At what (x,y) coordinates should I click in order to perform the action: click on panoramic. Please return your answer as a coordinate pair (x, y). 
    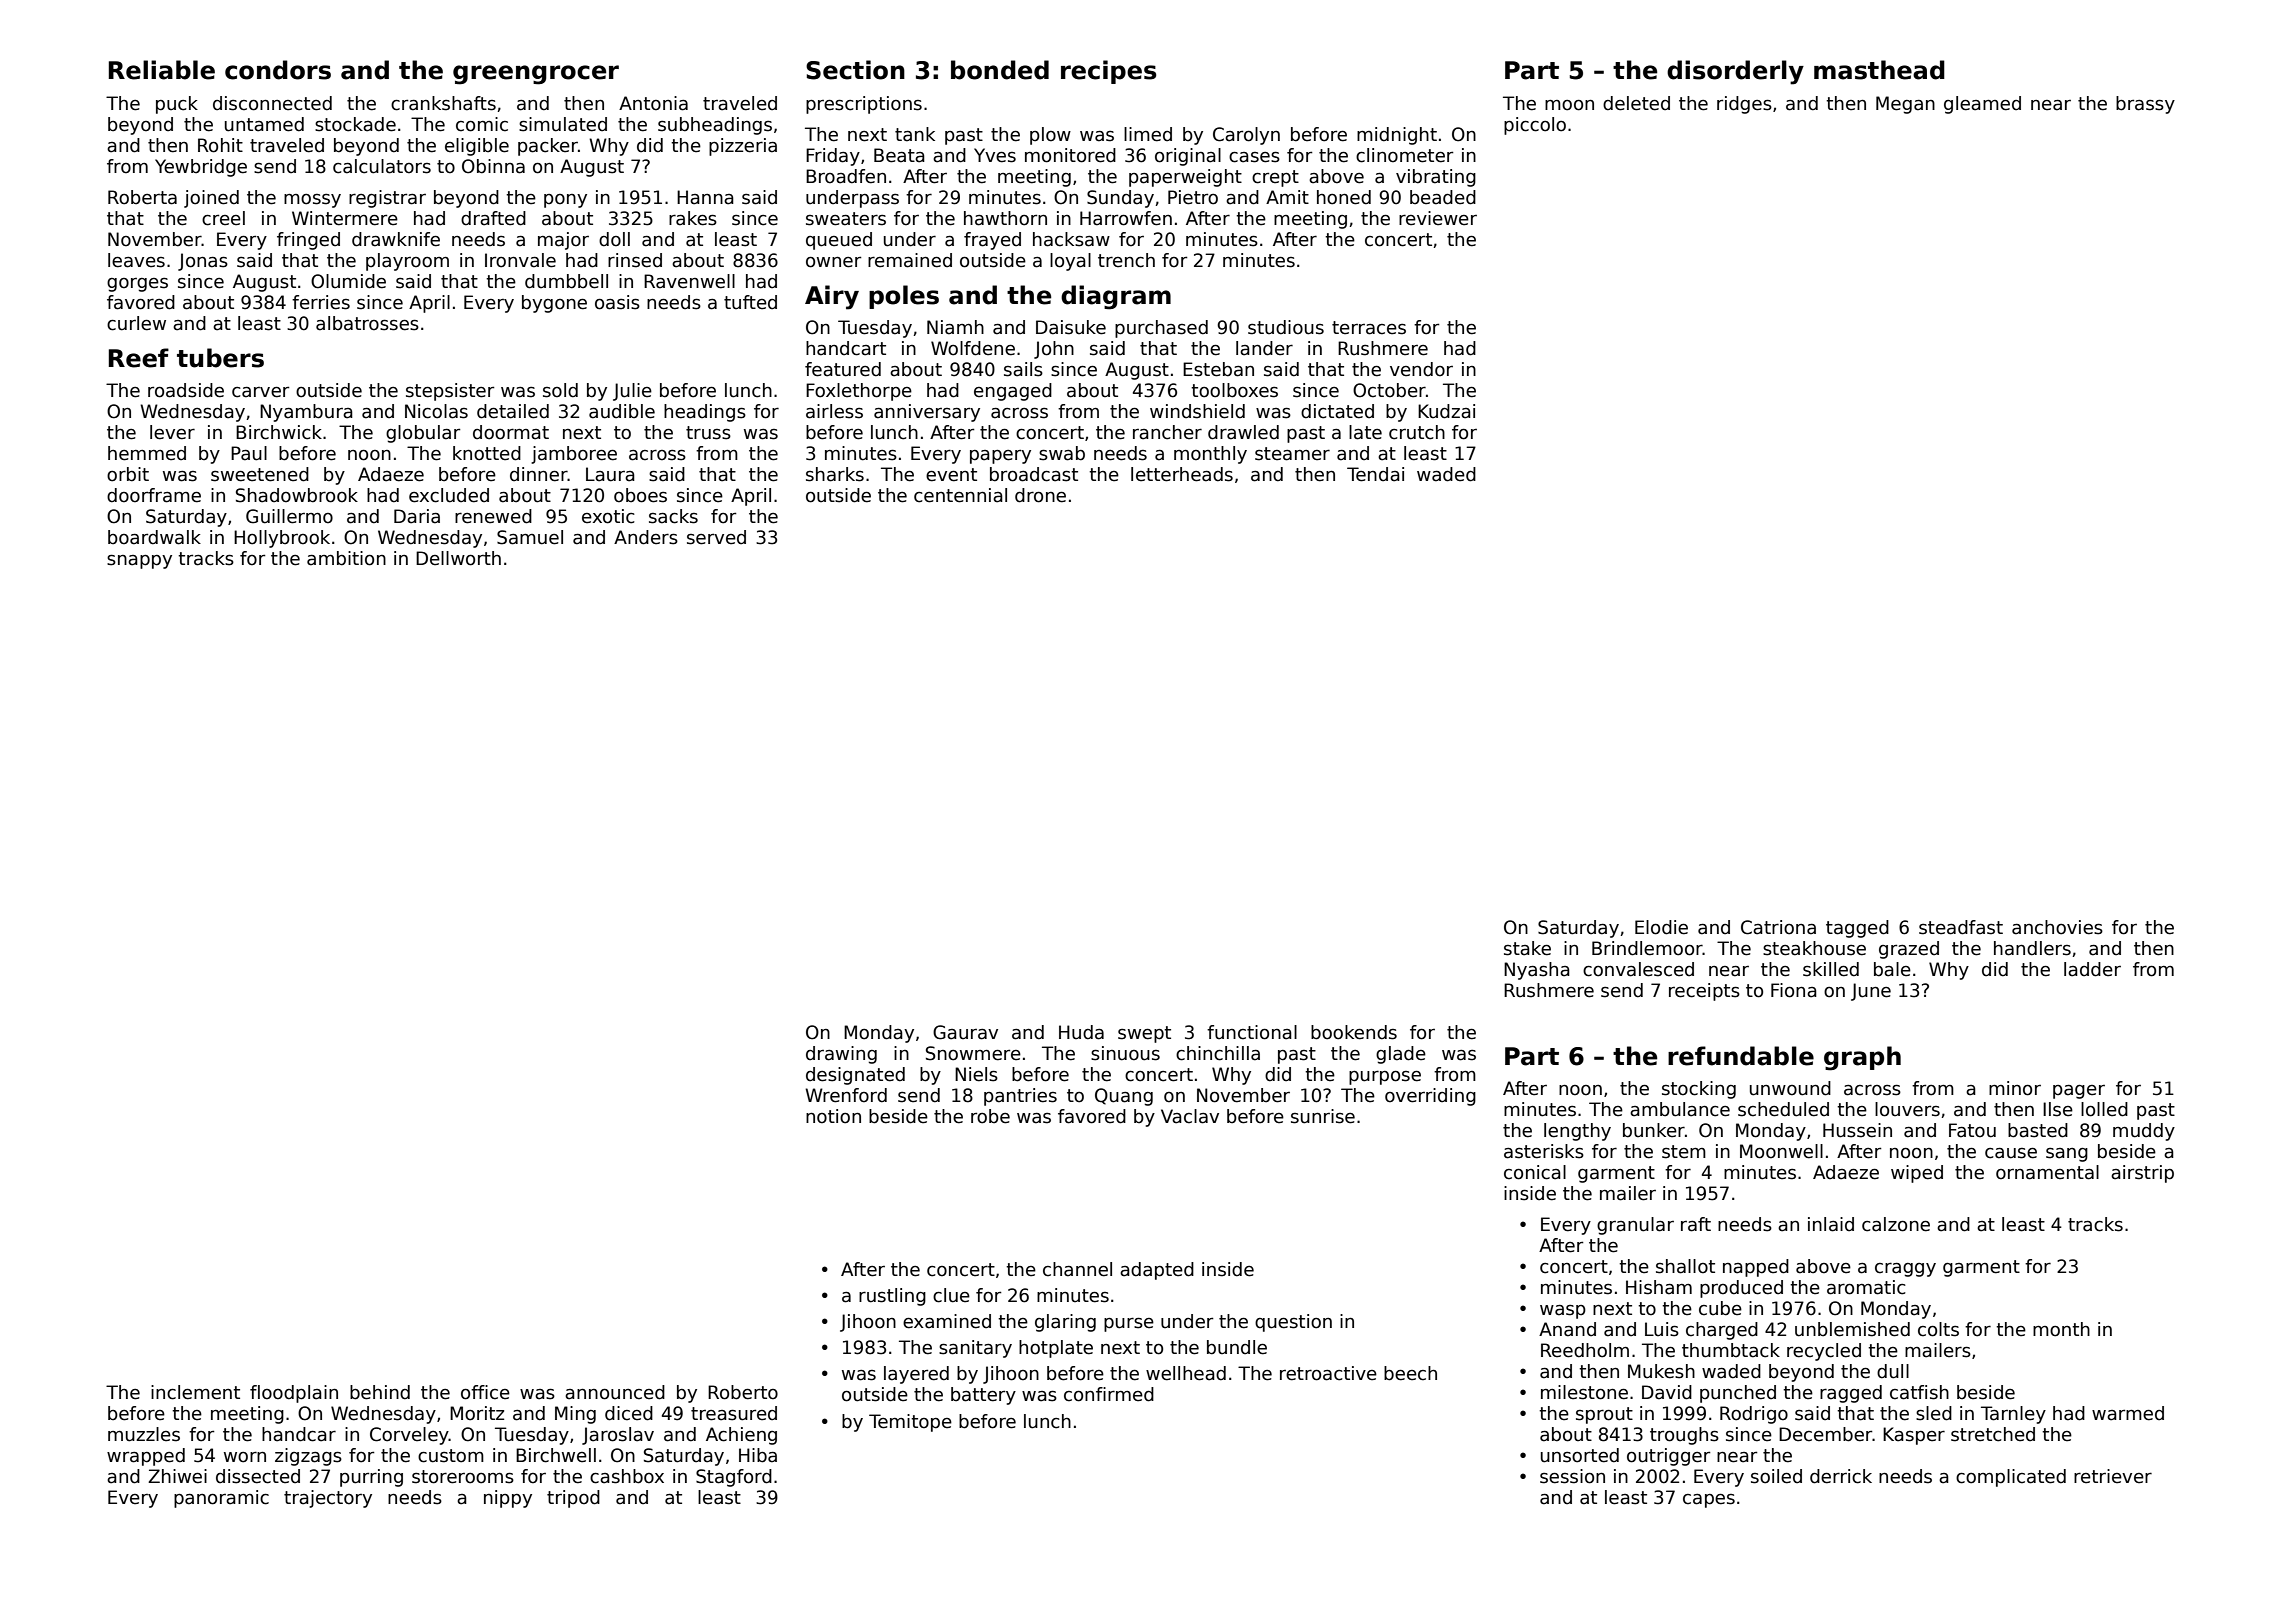
    Looking at the image, I should click on (221, 1499).
